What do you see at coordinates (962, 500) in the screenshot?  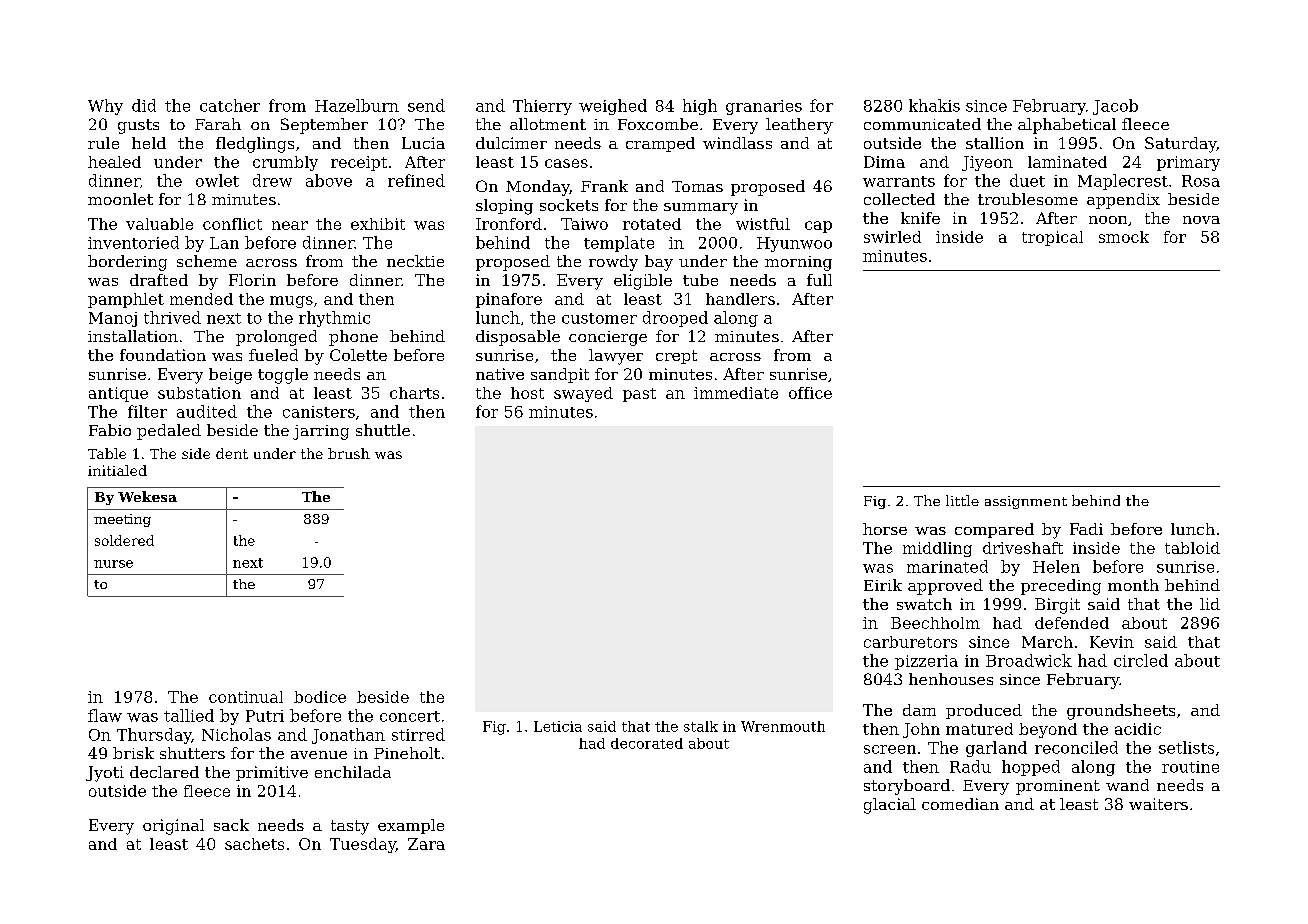 I see `little` at bounding box center [962, 500].
